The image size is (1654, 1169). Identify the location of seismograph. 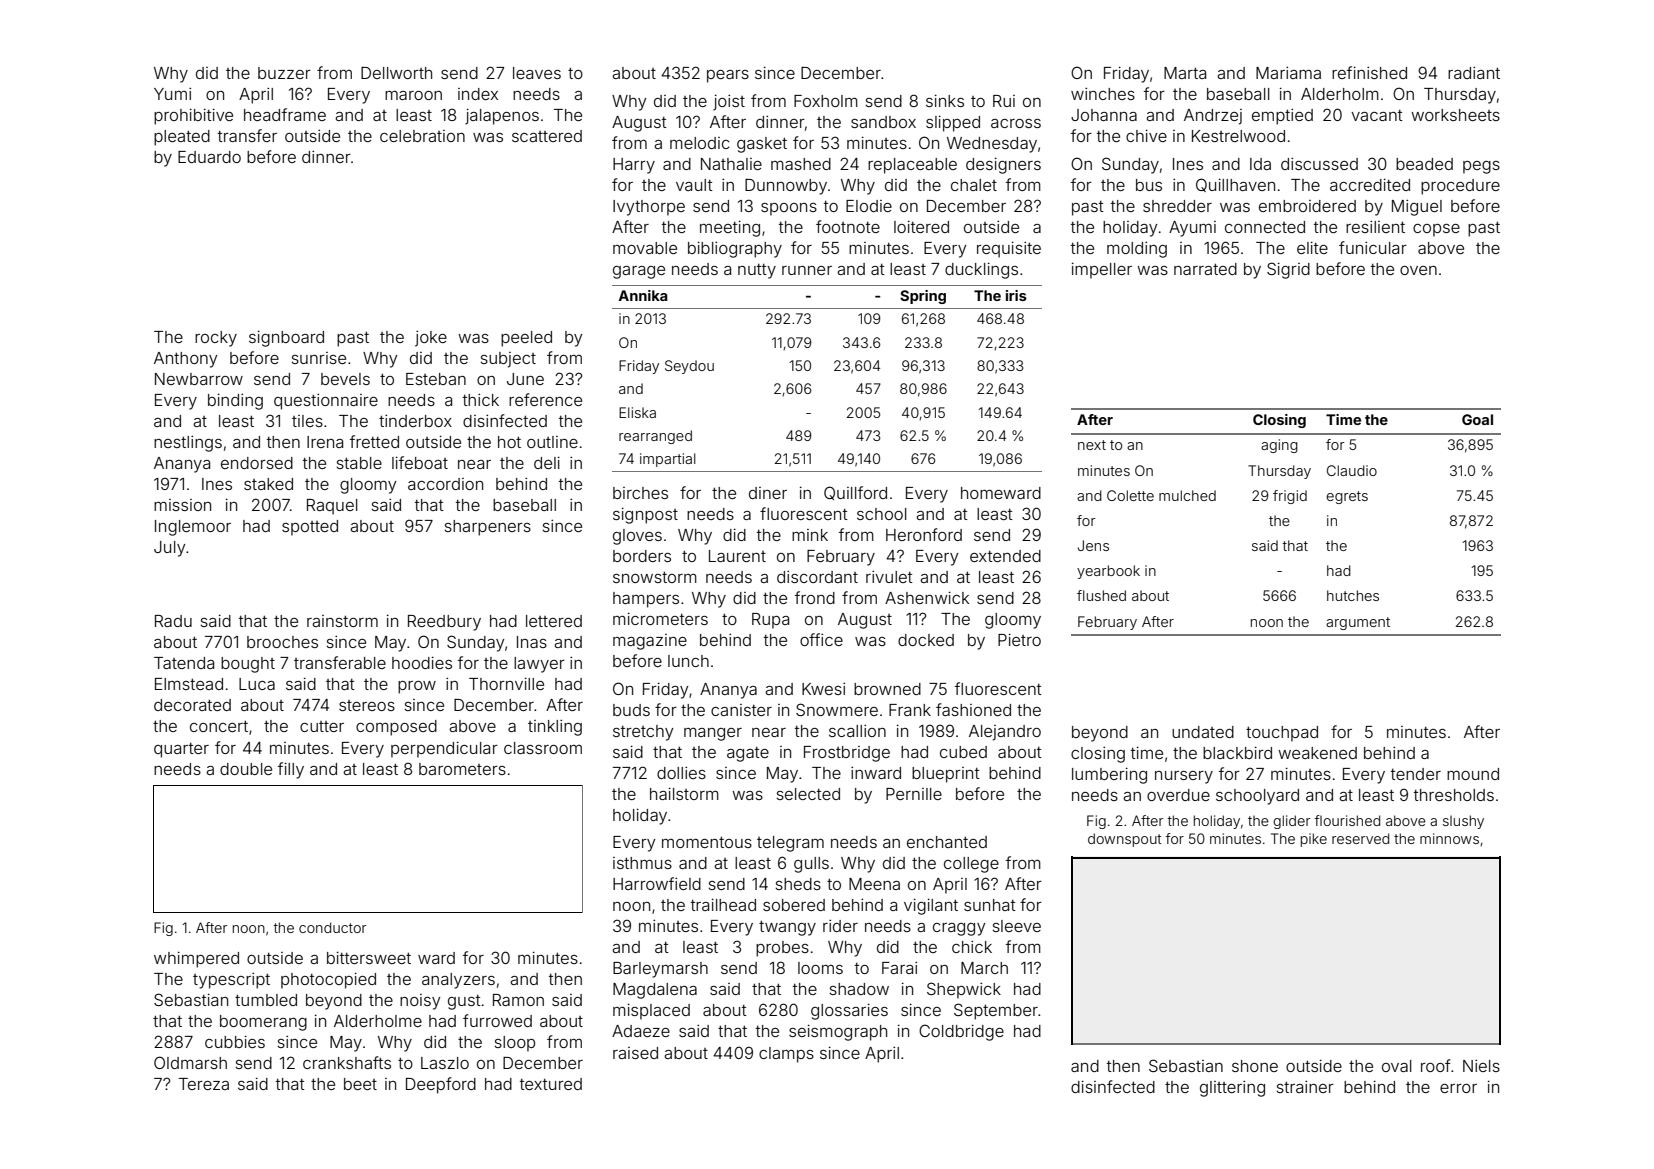
(838, 1032).
